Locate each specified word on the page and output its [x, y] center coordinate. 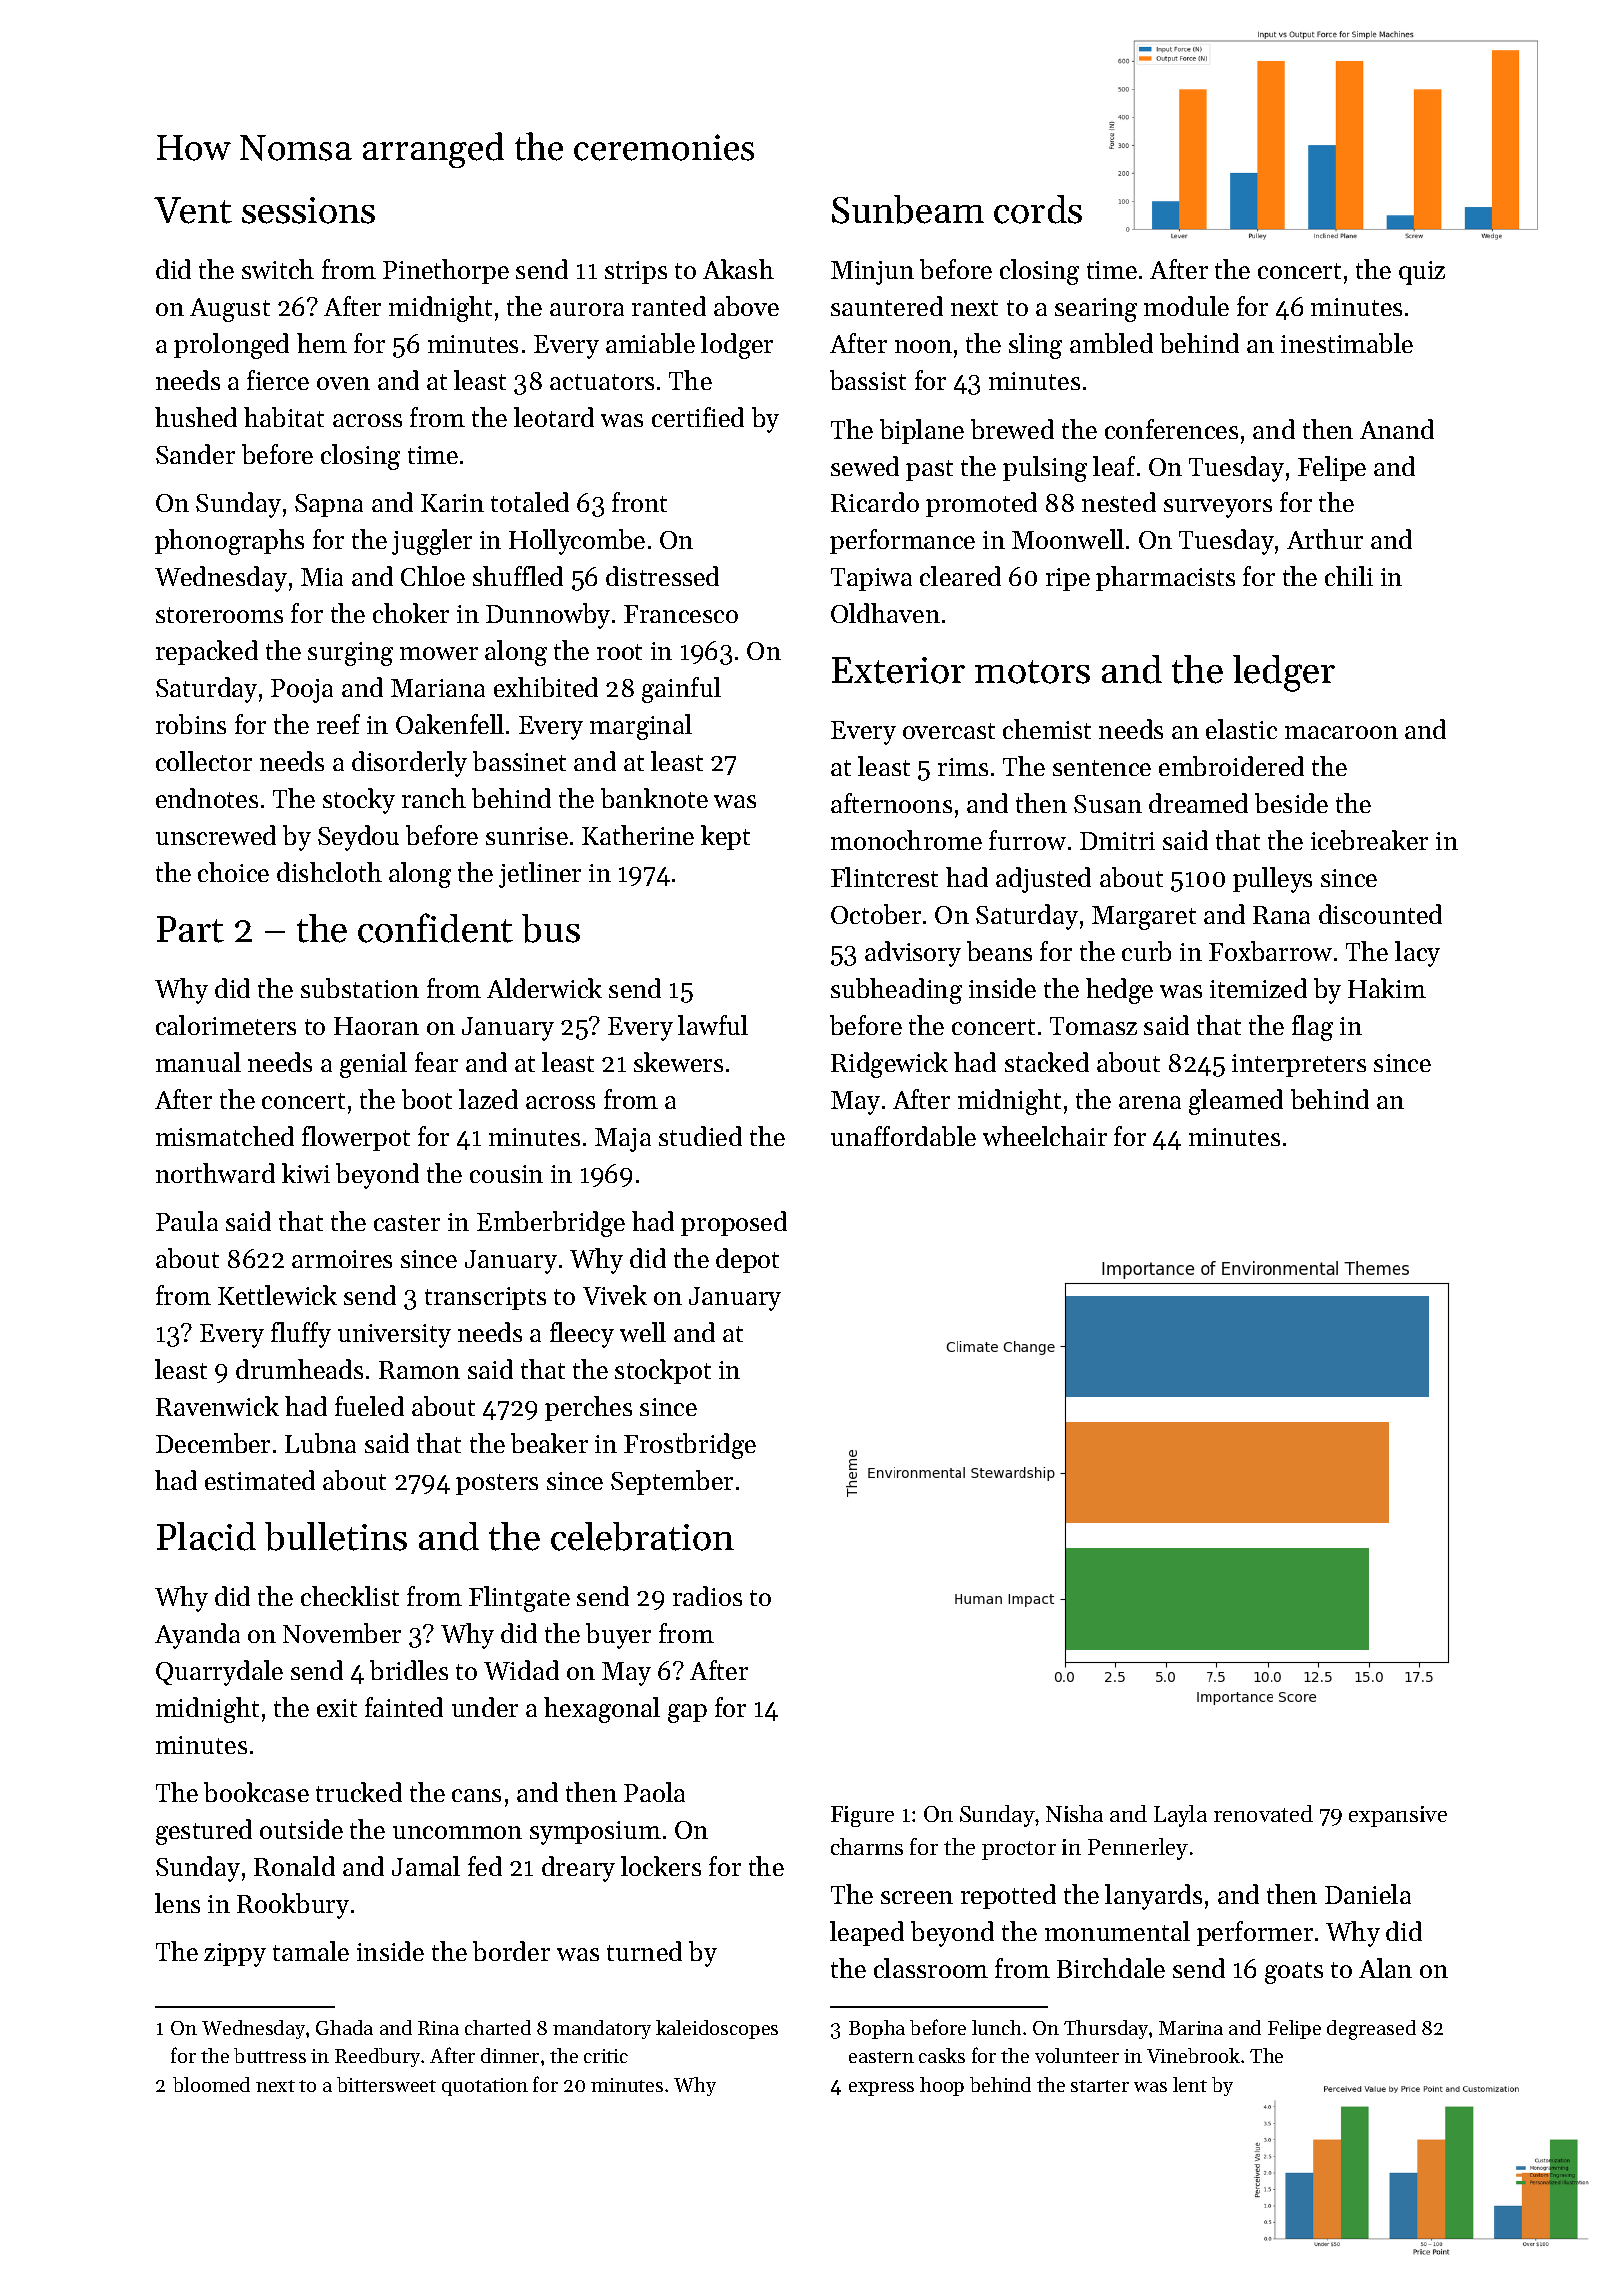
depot [747, 1260]
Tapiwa [871, 579]
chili [1349, 576]
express [881, 2089]
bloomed [211, 2084]
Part [190, 929]
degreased [1371, 2030]
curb [1146, 951]
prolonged [231, 346]
